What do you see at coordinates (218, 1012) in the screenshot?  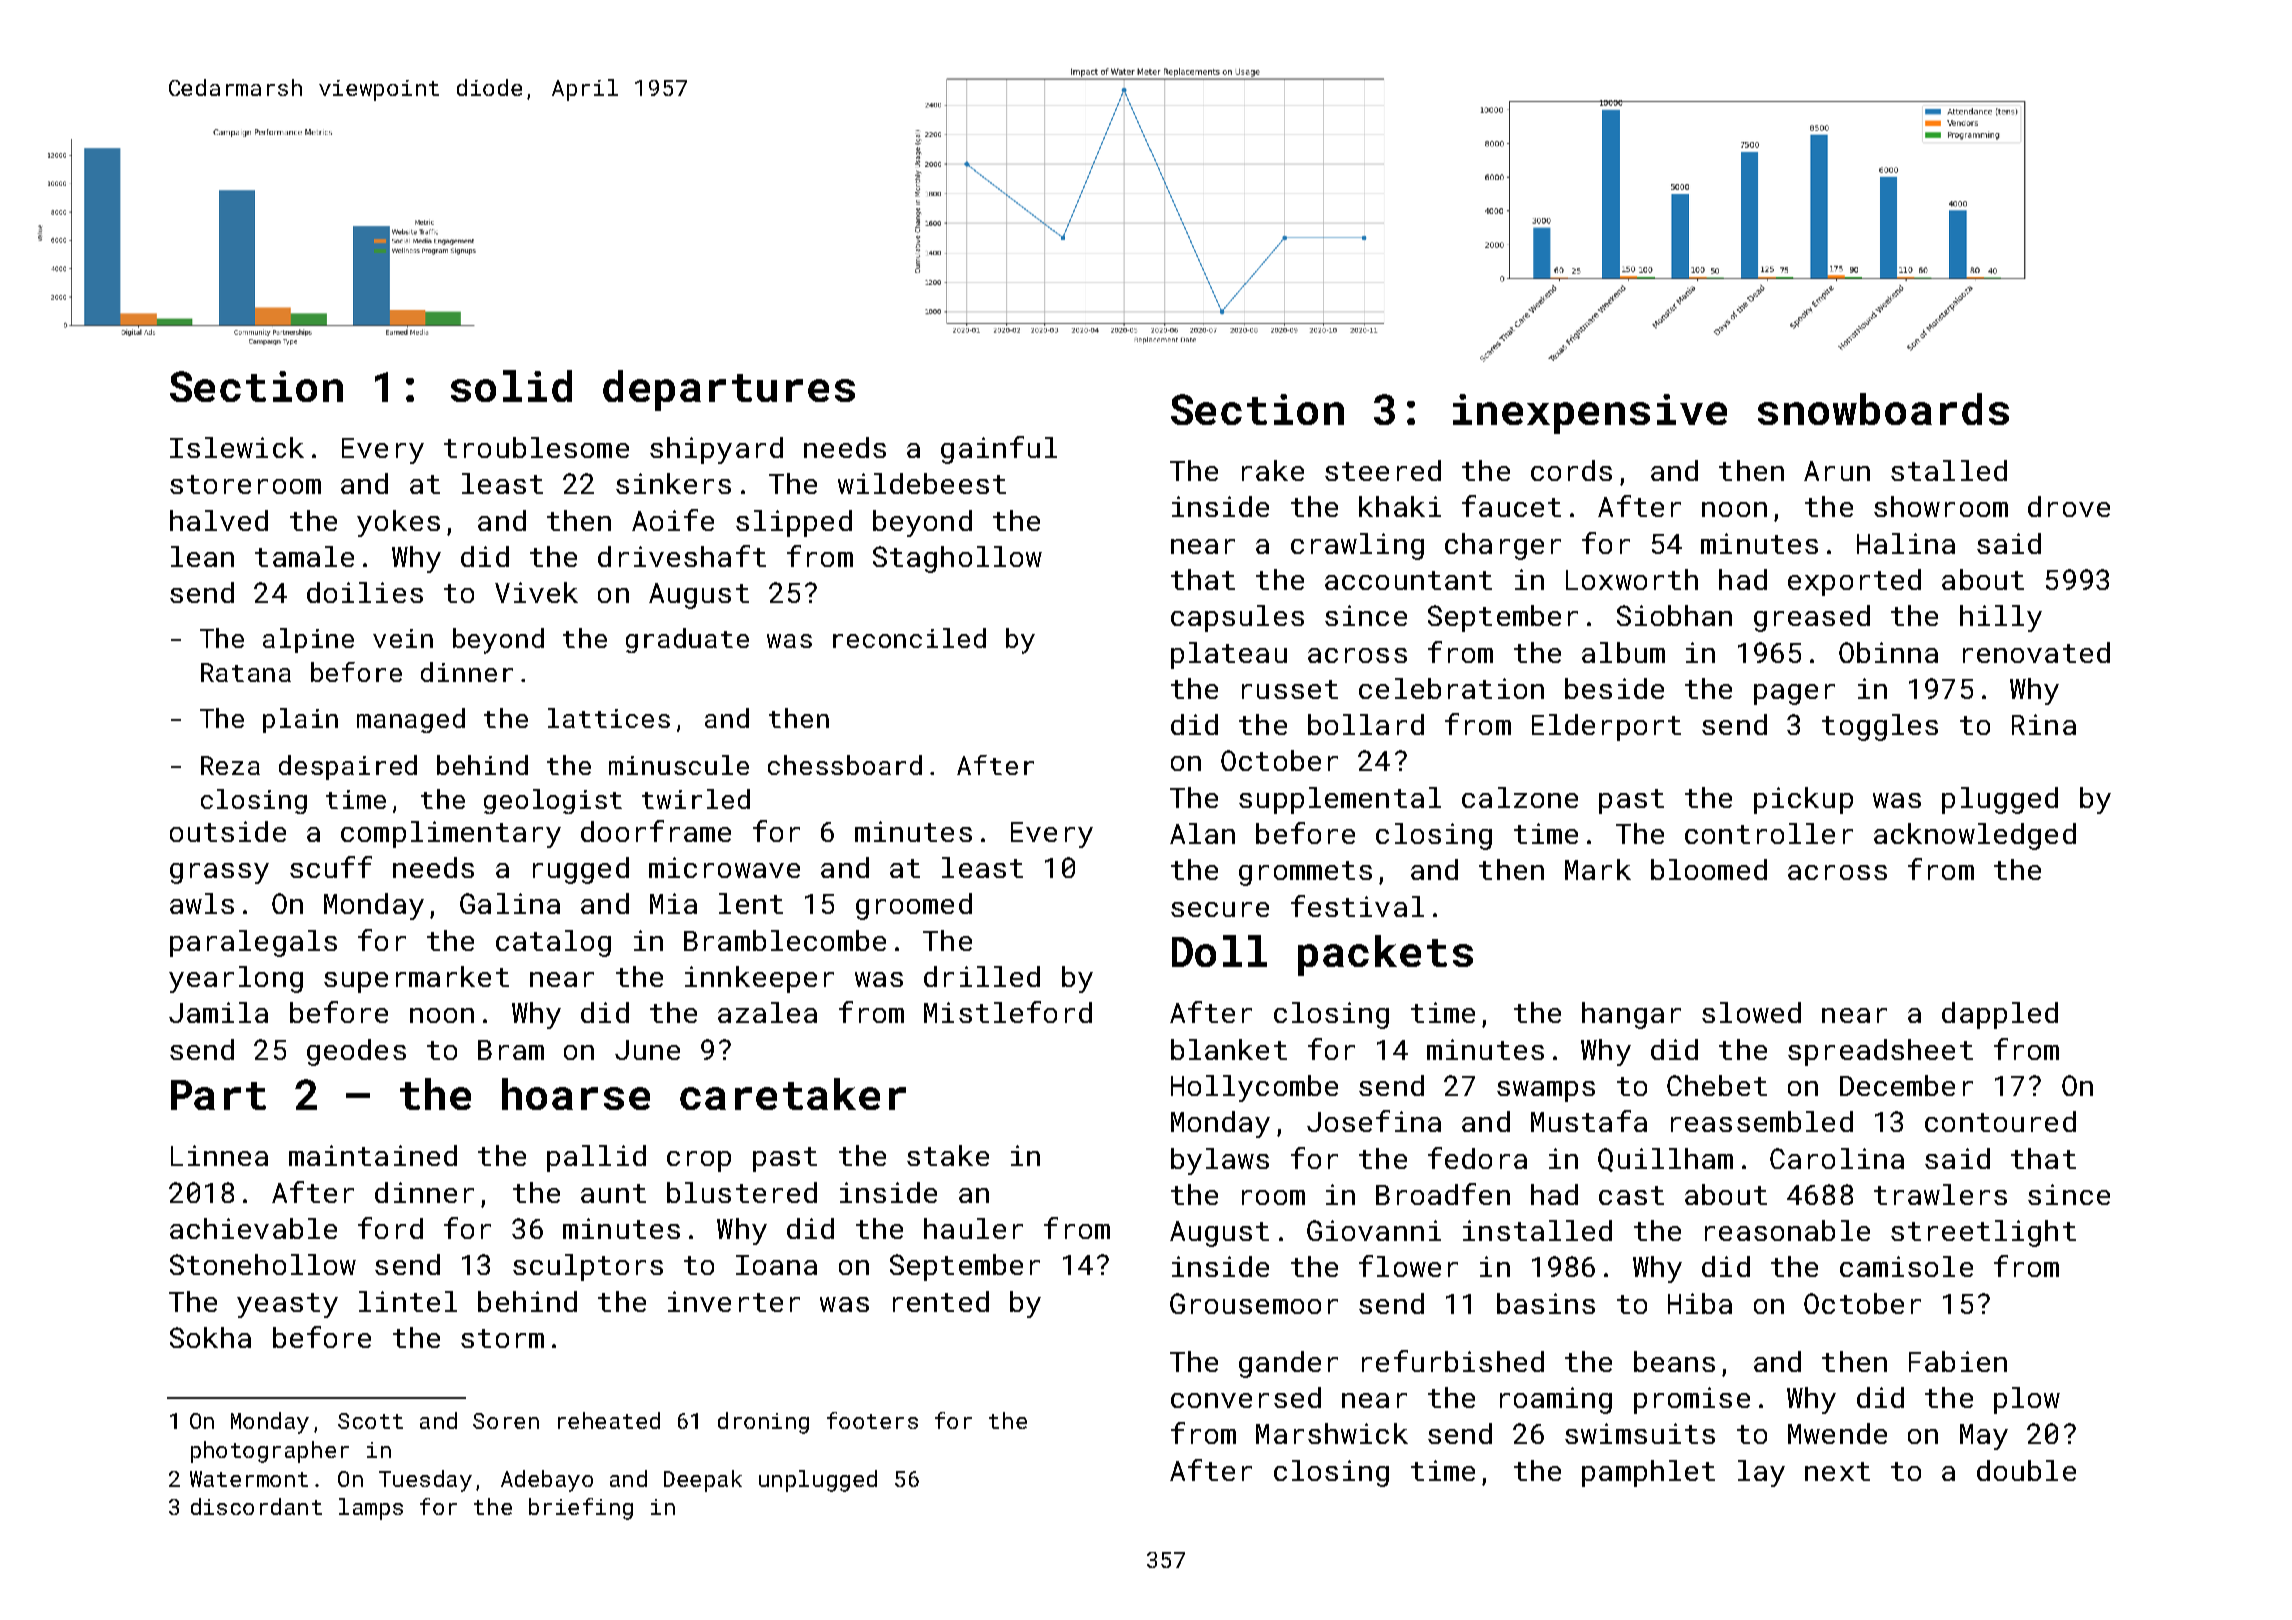 I see `Jamila` at bounding box center [218, 1012].
